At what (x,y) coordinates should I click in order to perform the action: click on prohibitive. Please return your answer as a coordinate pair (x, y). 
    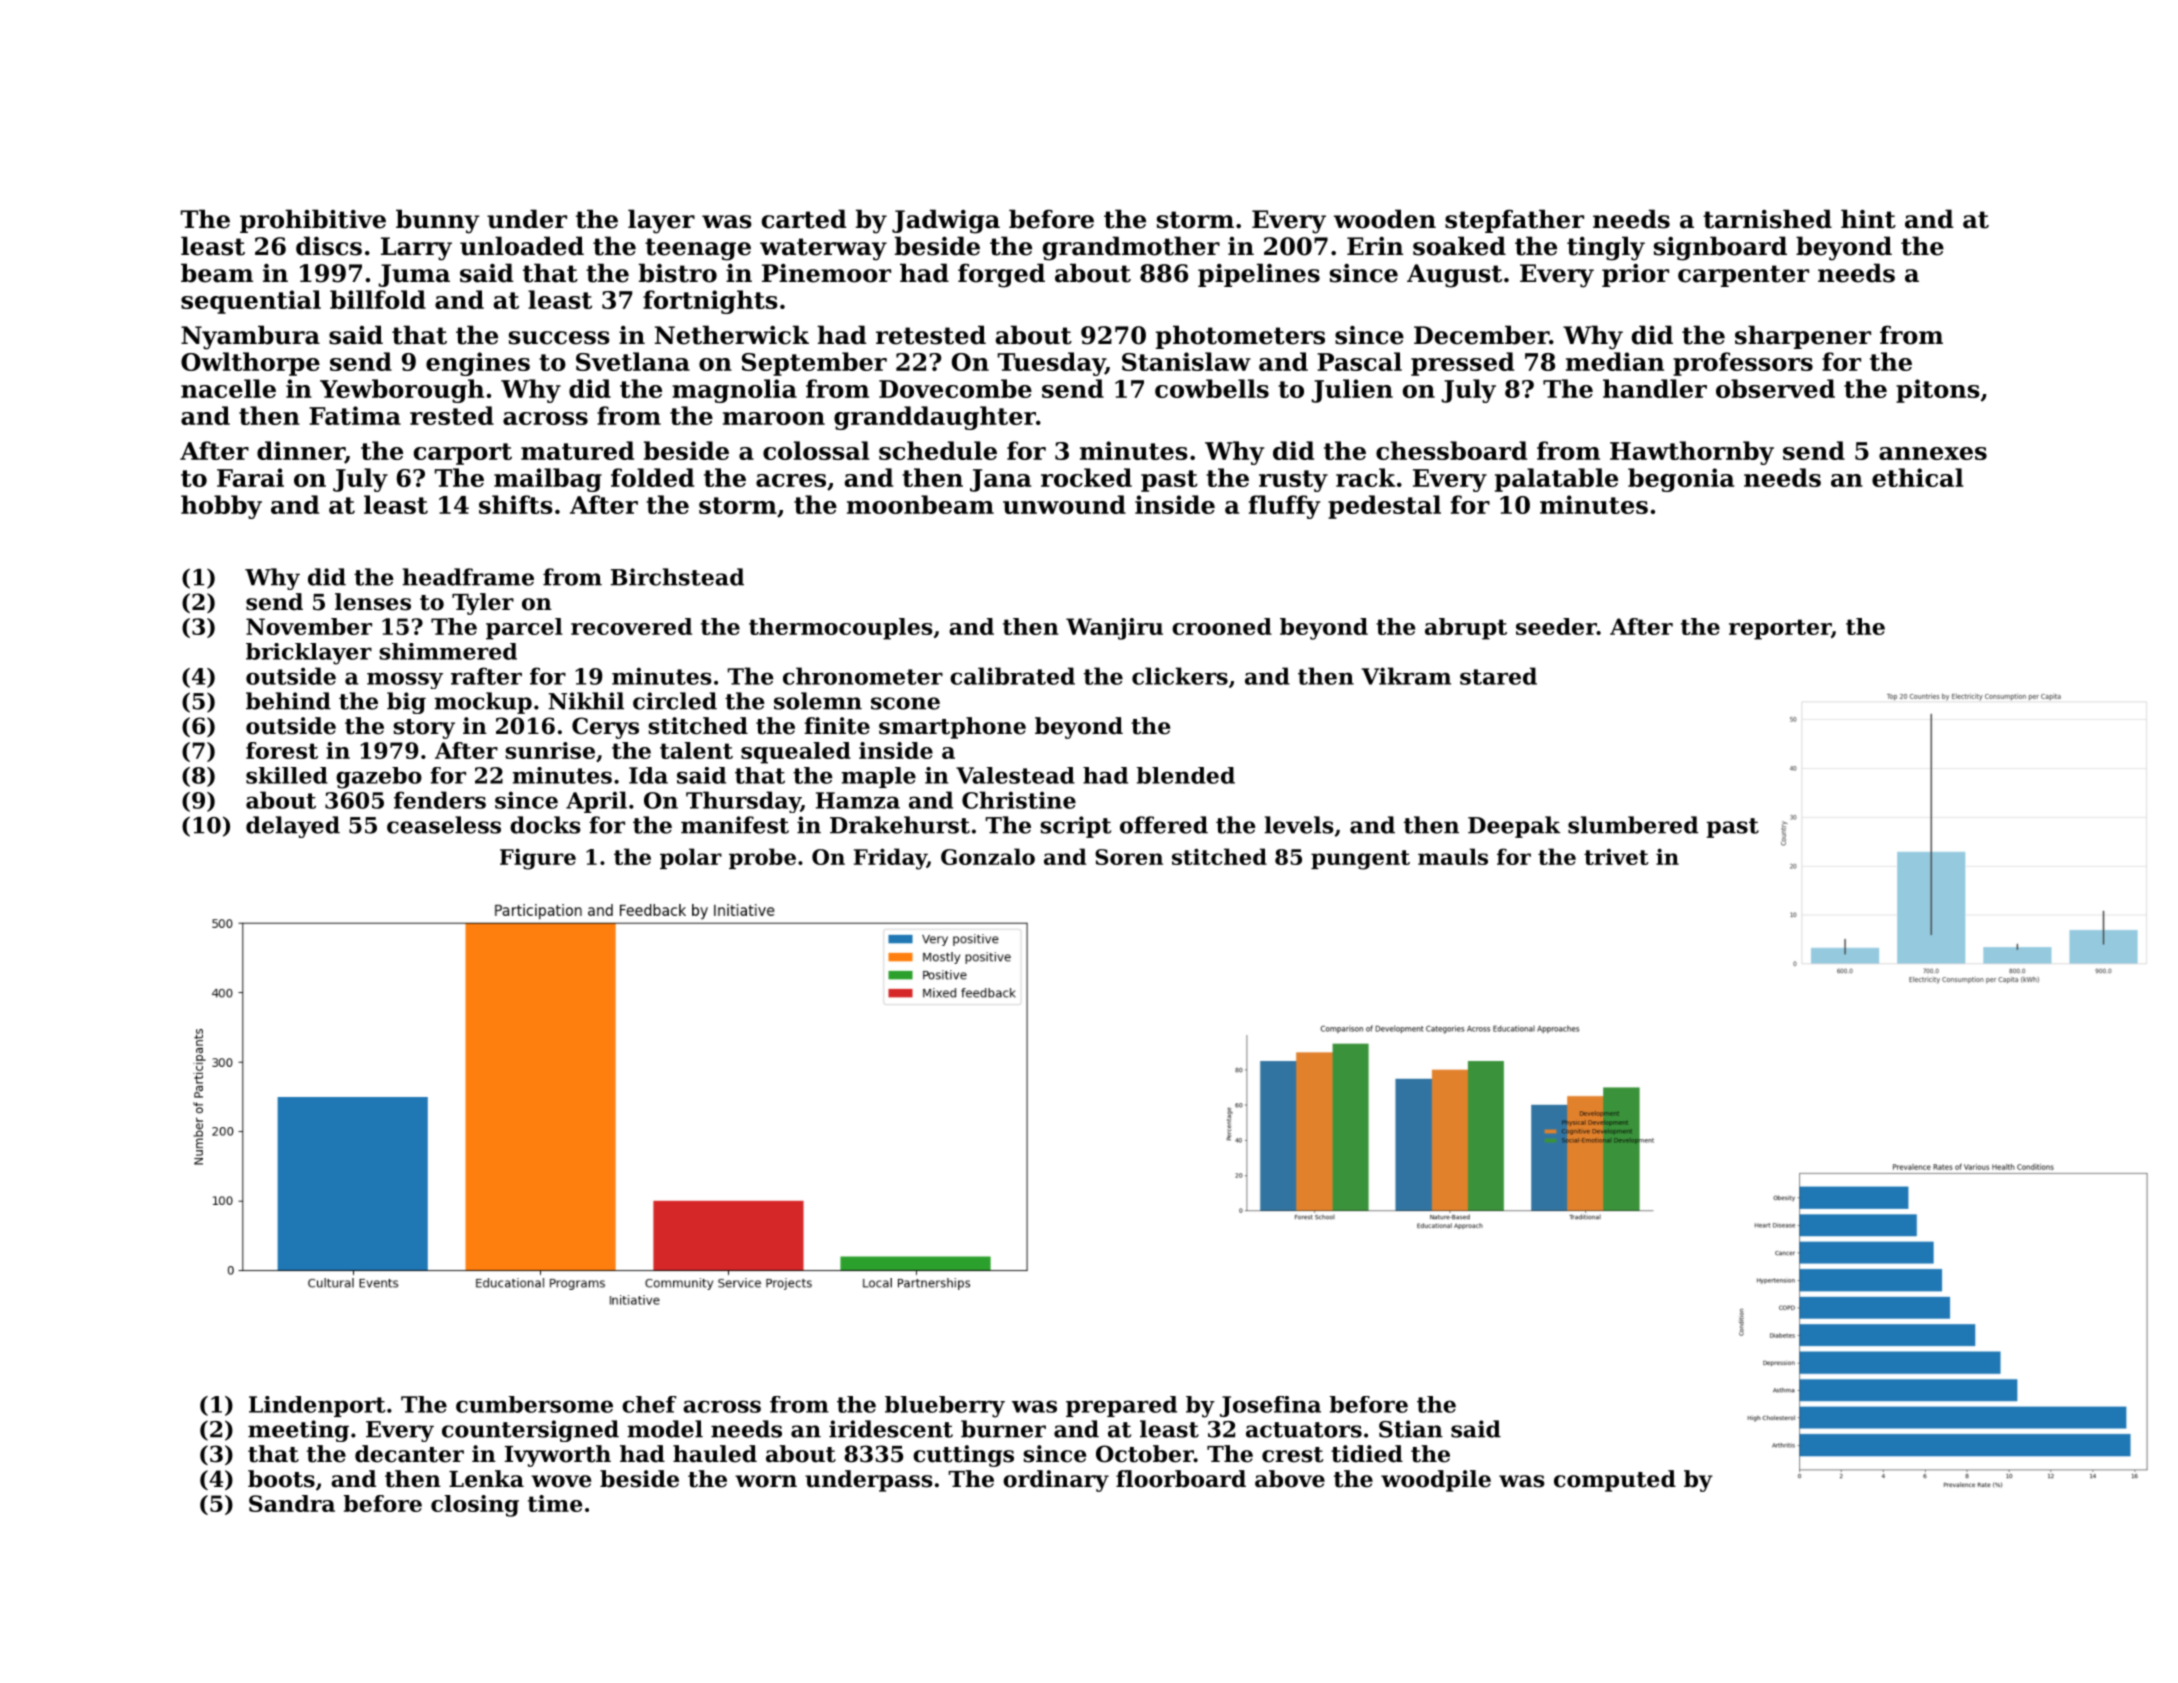
    Looking at the image, I should click on (313, 221).
